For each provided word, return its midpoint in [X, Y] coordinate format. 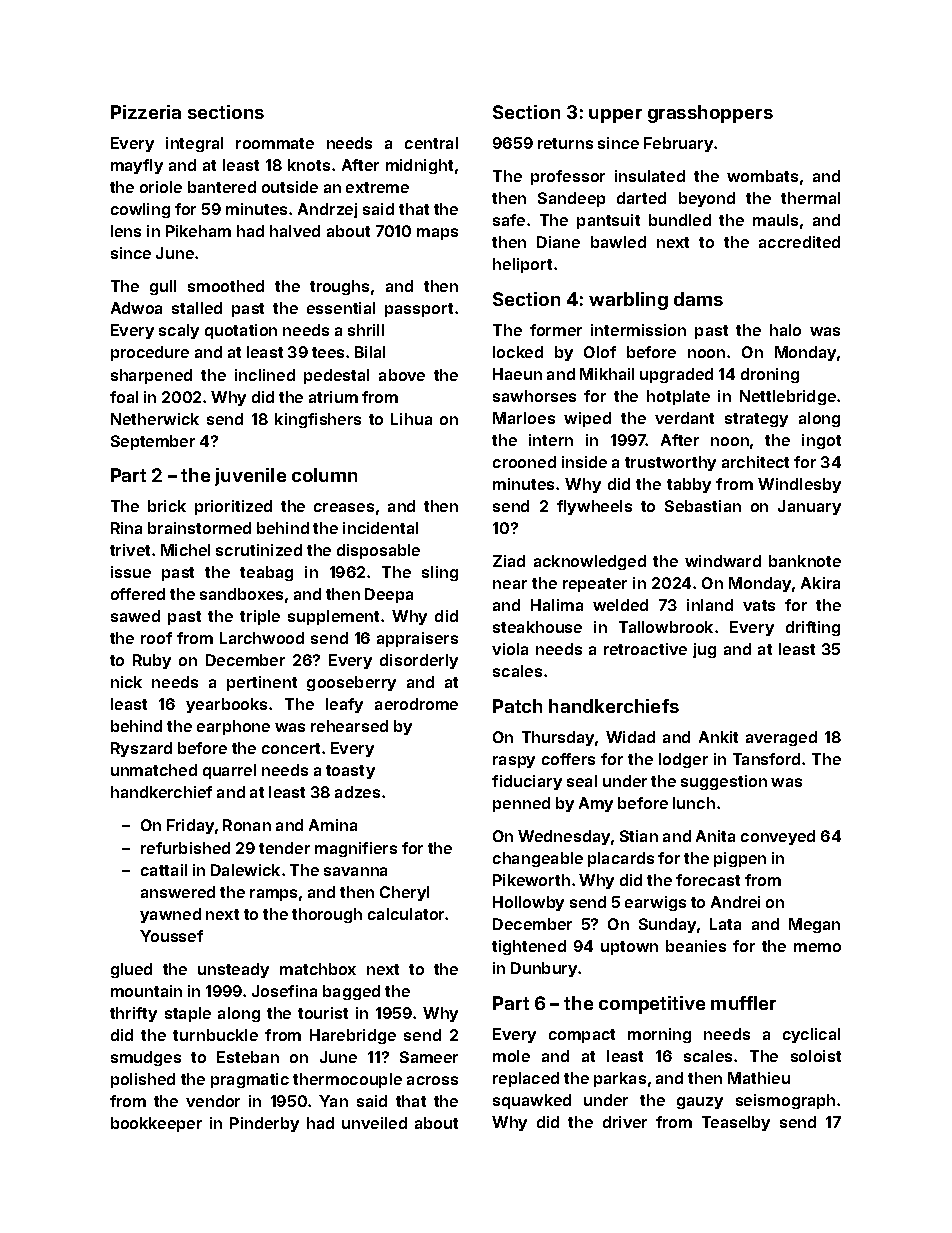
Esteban [248, 1057]
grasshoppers [710, 114]
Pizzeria [146, 112]
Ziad [509, 561]
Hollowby [528, 903]
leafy [344, 705]
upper [615, 116]
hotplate [678, 397]
